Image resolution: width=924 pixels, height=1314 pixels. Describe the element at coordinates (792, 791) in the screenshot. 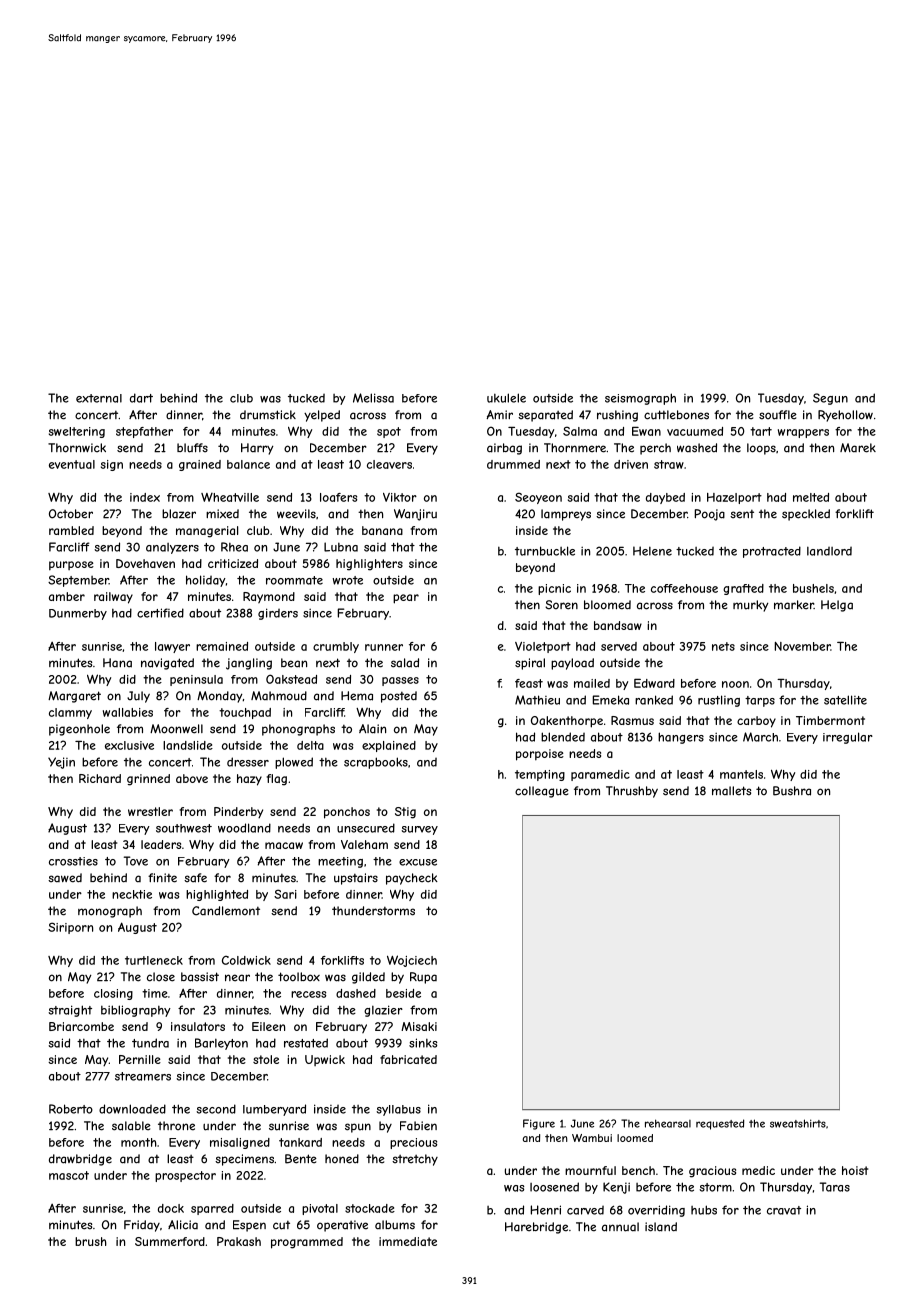

I see `Bushra` at that location.
